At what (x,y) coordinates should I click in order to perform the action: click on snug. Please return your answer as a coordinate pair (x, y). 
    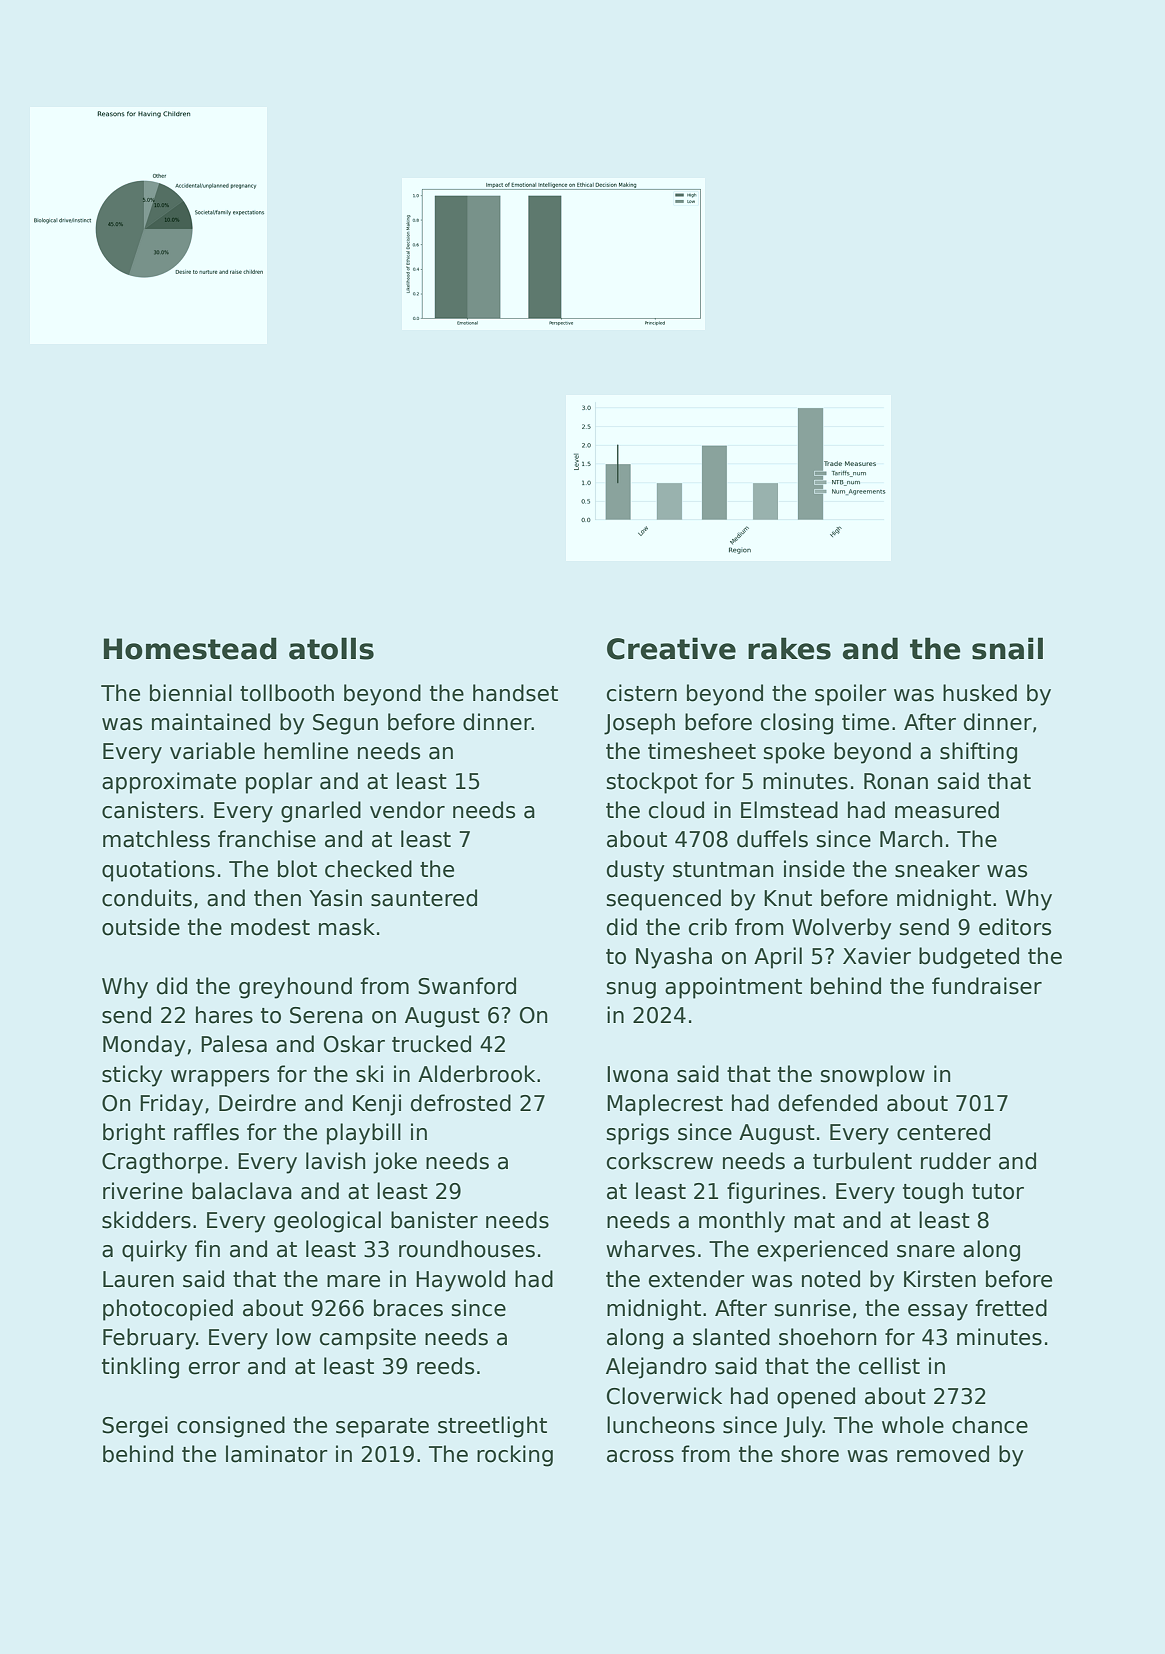
    Looking at the image, I should click on (631, 990).
